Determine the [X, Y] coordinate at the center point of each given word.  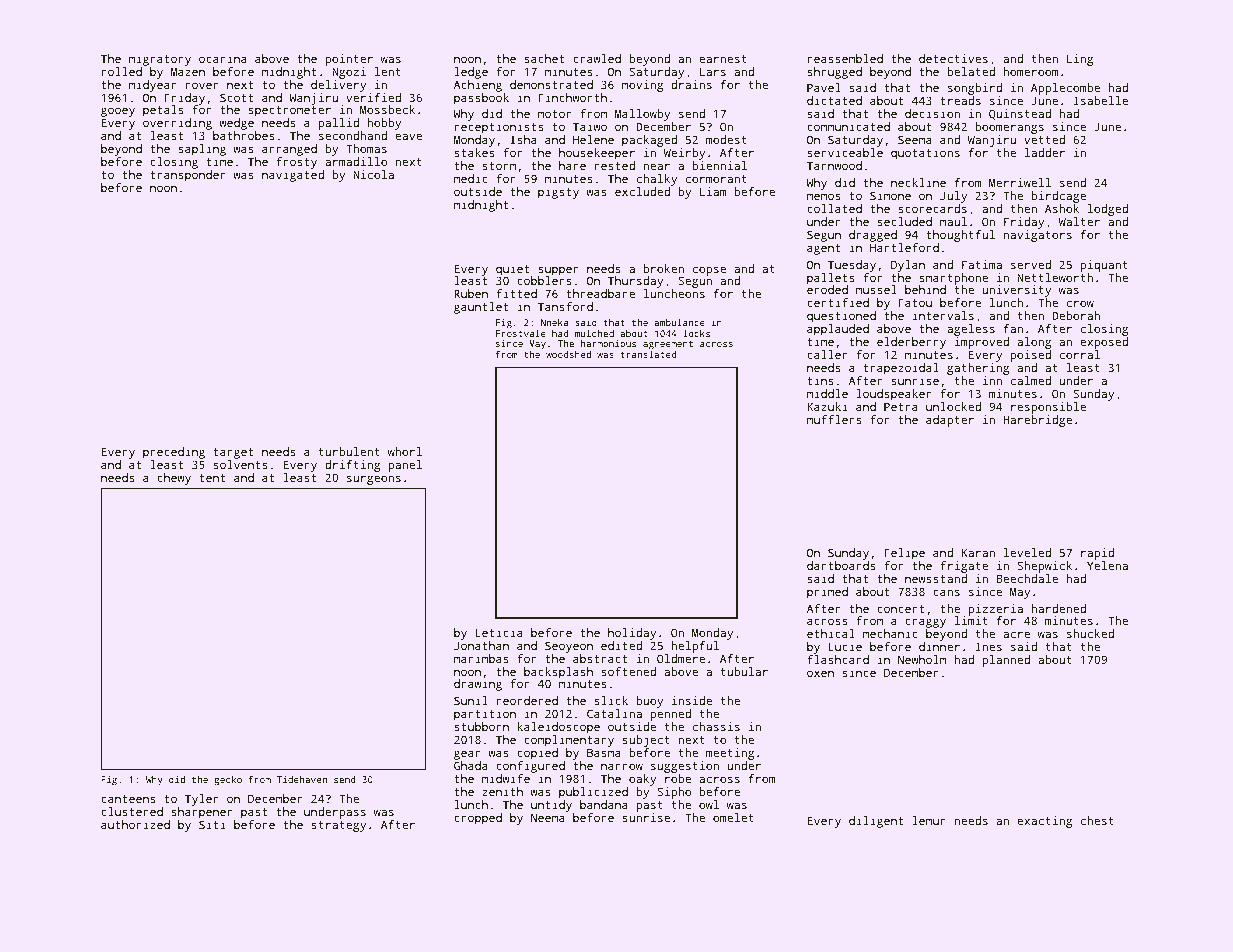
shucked [1090, 633]
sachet [544, 58]
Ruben [471, 293]
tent [212, 478]
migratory [160, 60]
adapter [950, 421]
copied [537, 754]
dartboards [841, 565]
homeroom [1030, 71]
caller [827, 354]
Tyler [202, 800]
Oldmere [681, 658]
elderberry [911, 343]
